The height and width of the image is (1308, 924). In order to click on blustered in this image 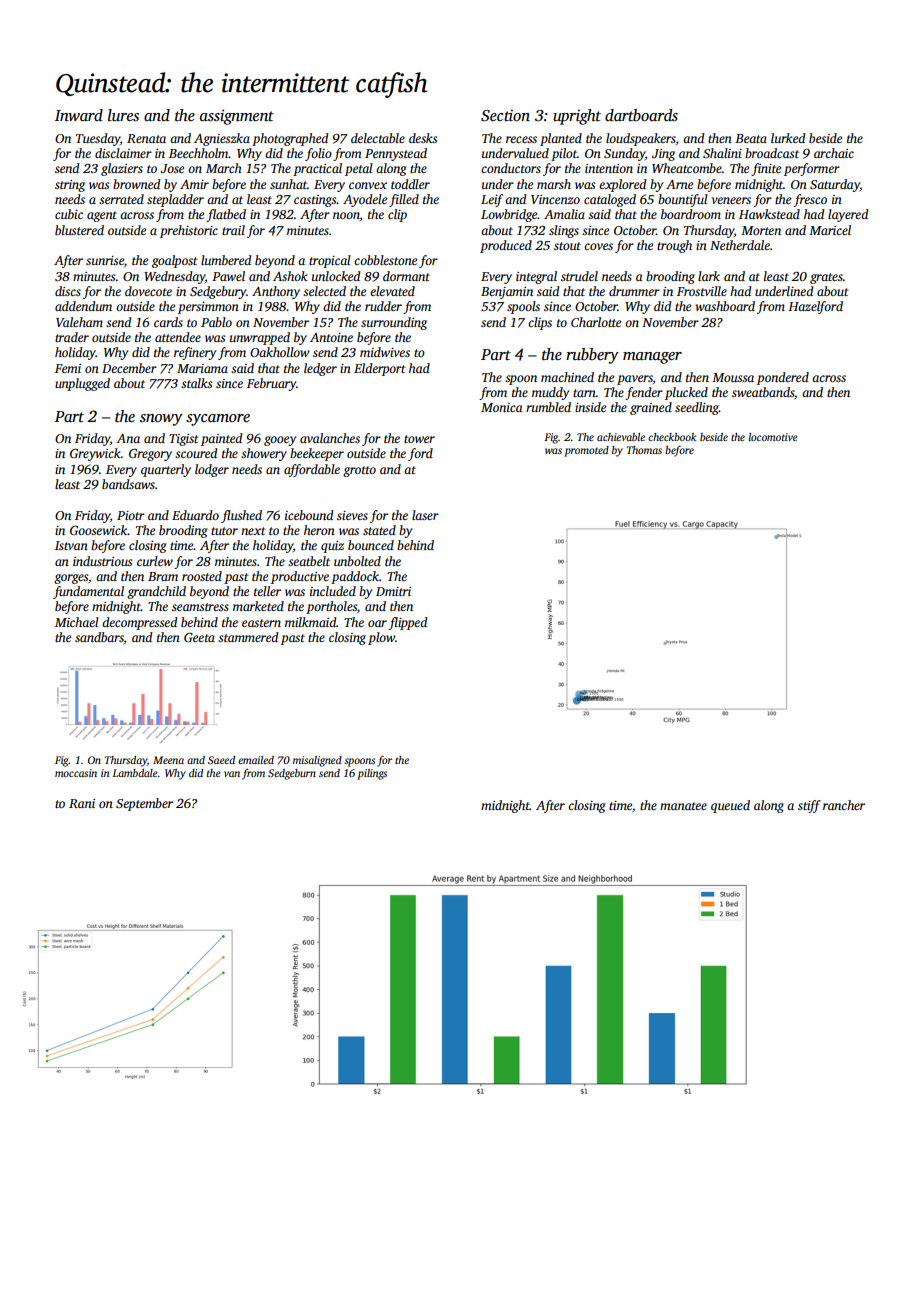, I will do `click(79, 230)`.
